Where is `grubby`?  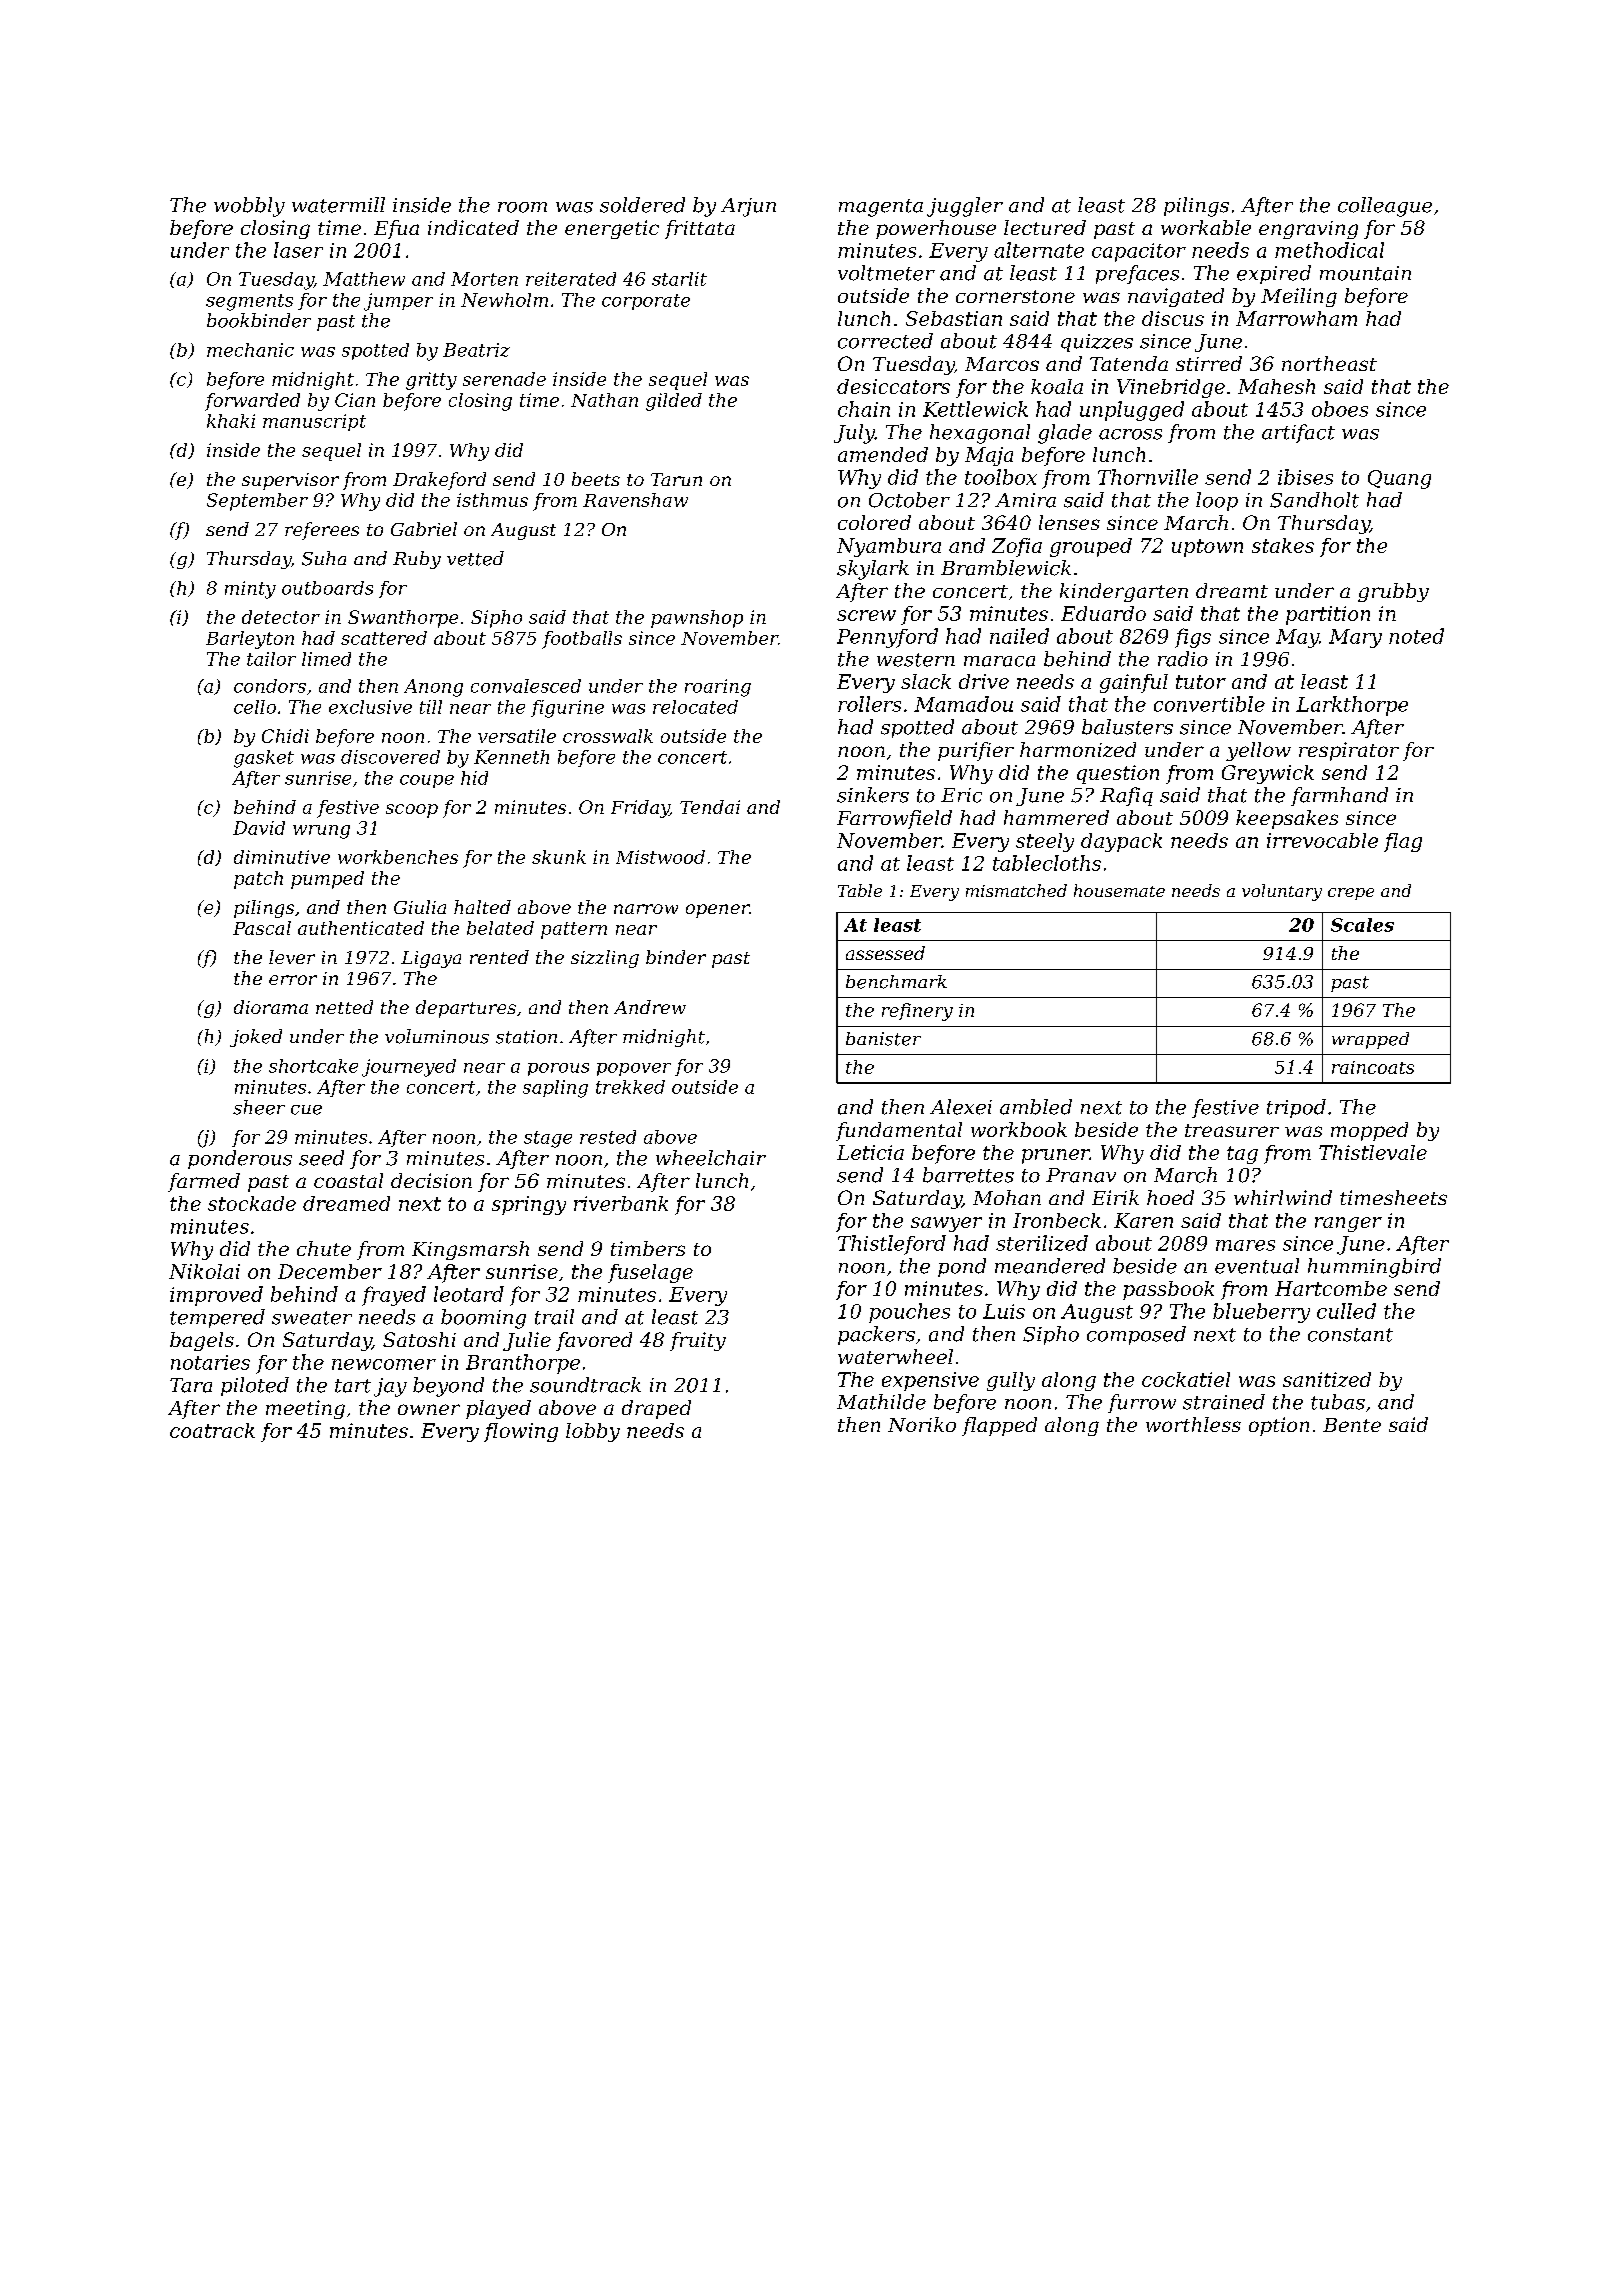 grubby is located at coordinates (1393, 592).
